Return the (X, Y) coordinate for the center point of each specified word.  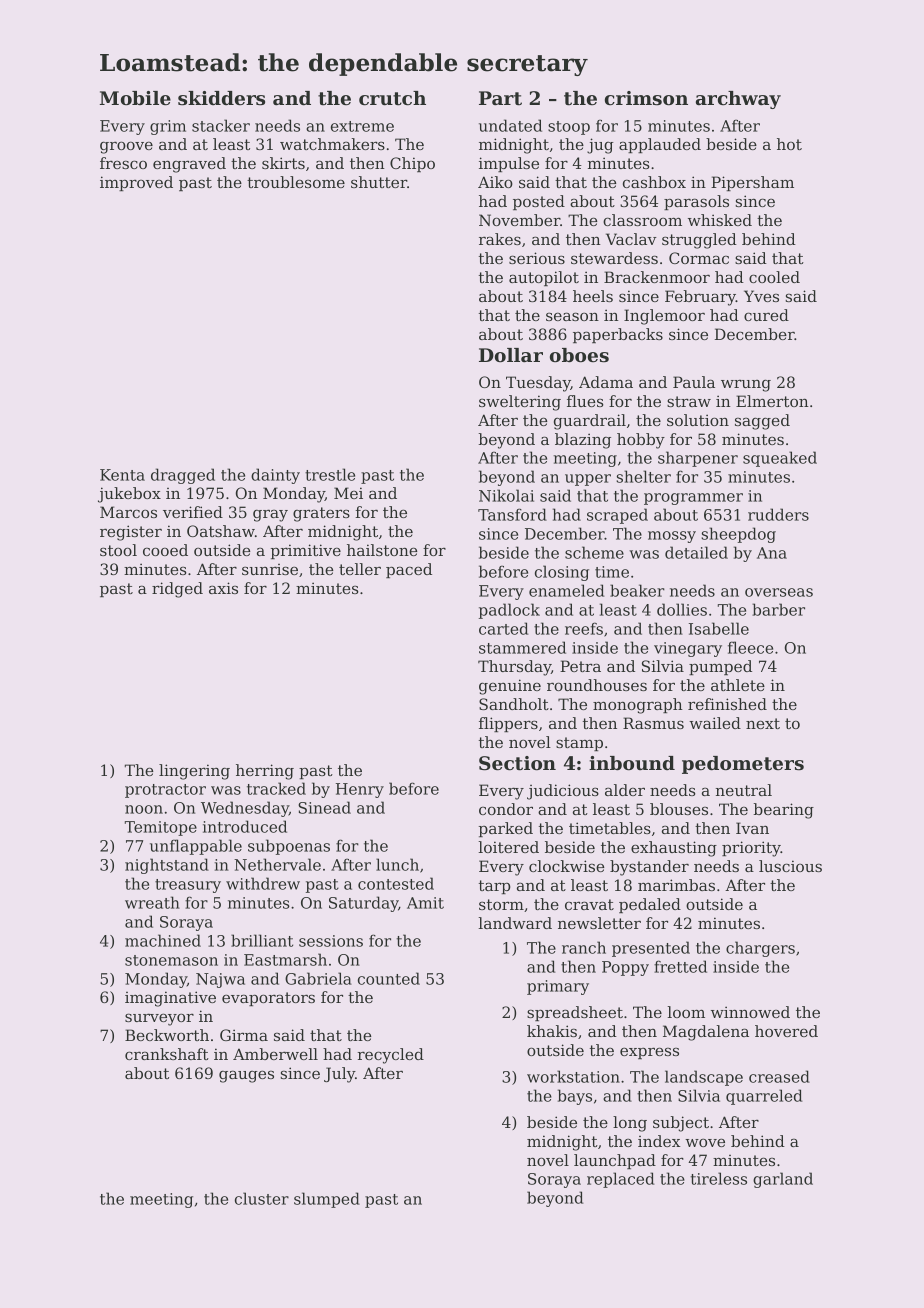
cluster (262, 1198)
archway (738, 100)
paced (409, 570)
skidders (221, 98)
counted (389, 978)
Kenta (122, 475)
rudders (778, 514)
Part (500, 98)
